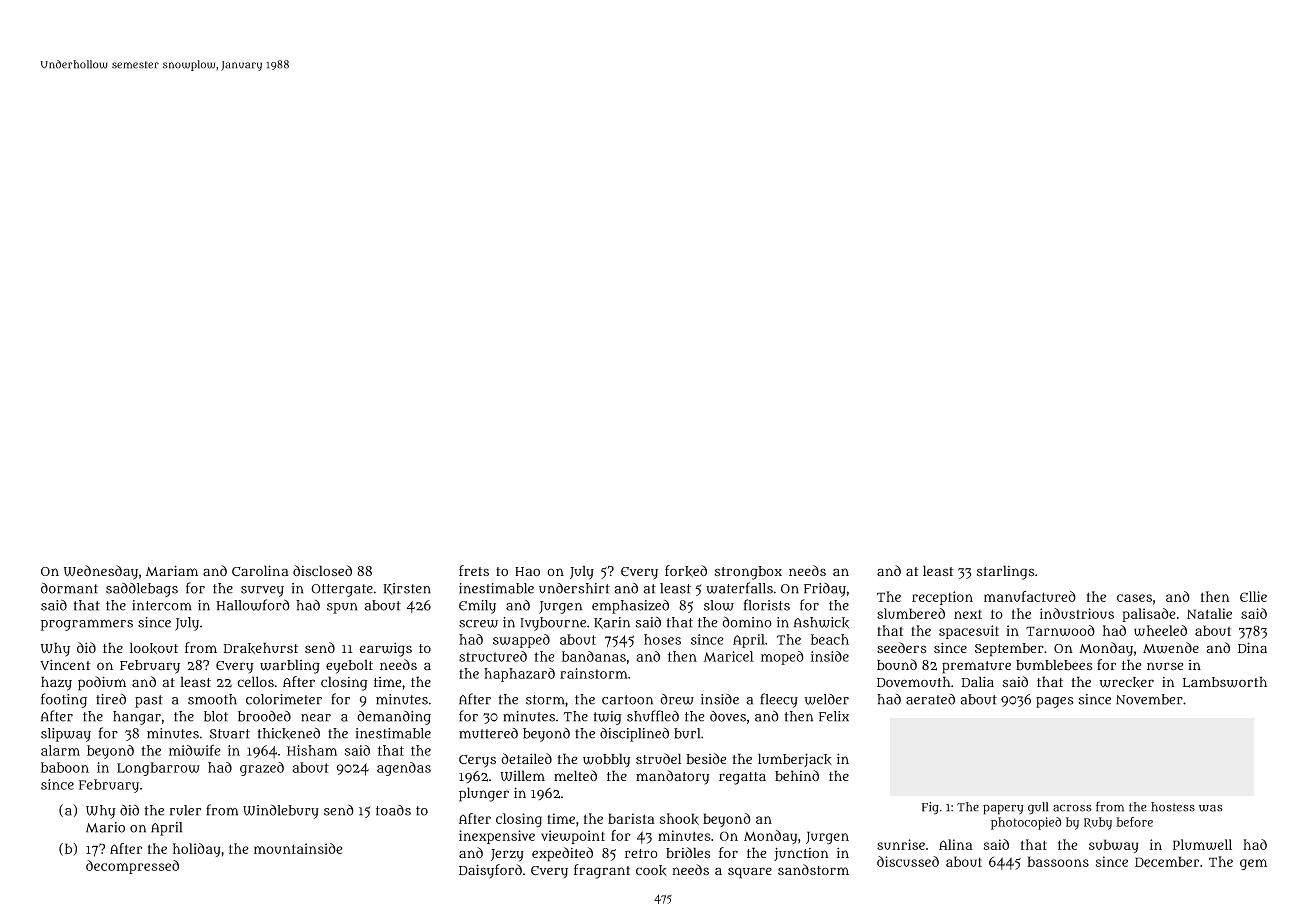  Describe the element at coordinates (779, 700) in the document. I see `fleecy` at that location.
